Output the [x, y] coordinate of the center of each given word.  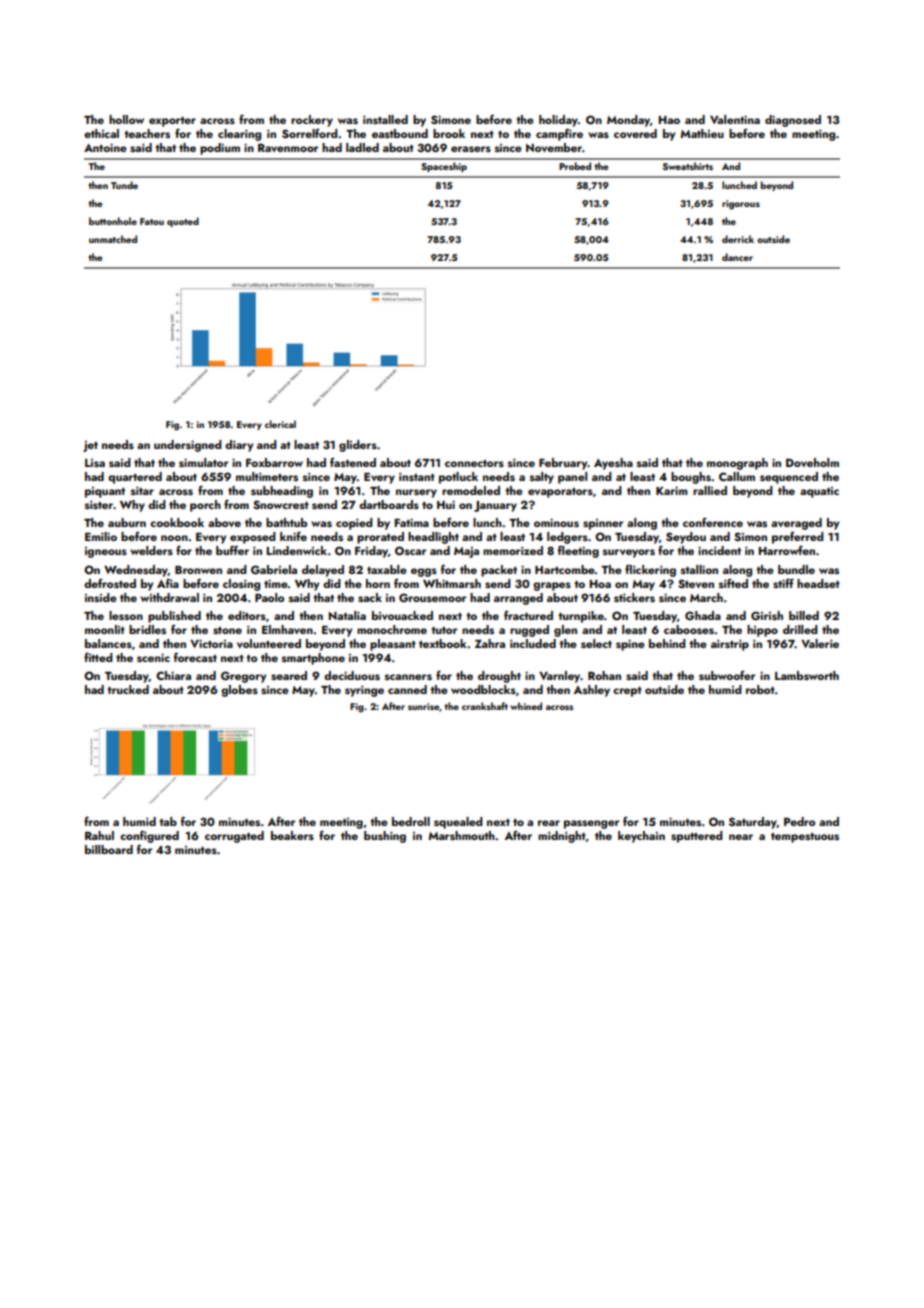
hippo [762, 631]
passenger [591, 824]
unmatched [113, 239]
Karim [672, 490]
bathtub [286, 522]
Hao [669, 120]
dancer [737, 257]
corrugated [234, 837]
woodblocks [483, 689]
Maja [466, 552]
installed [385, 119]
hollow [126, 119]
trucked [128, 689]
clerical [280, 424]
